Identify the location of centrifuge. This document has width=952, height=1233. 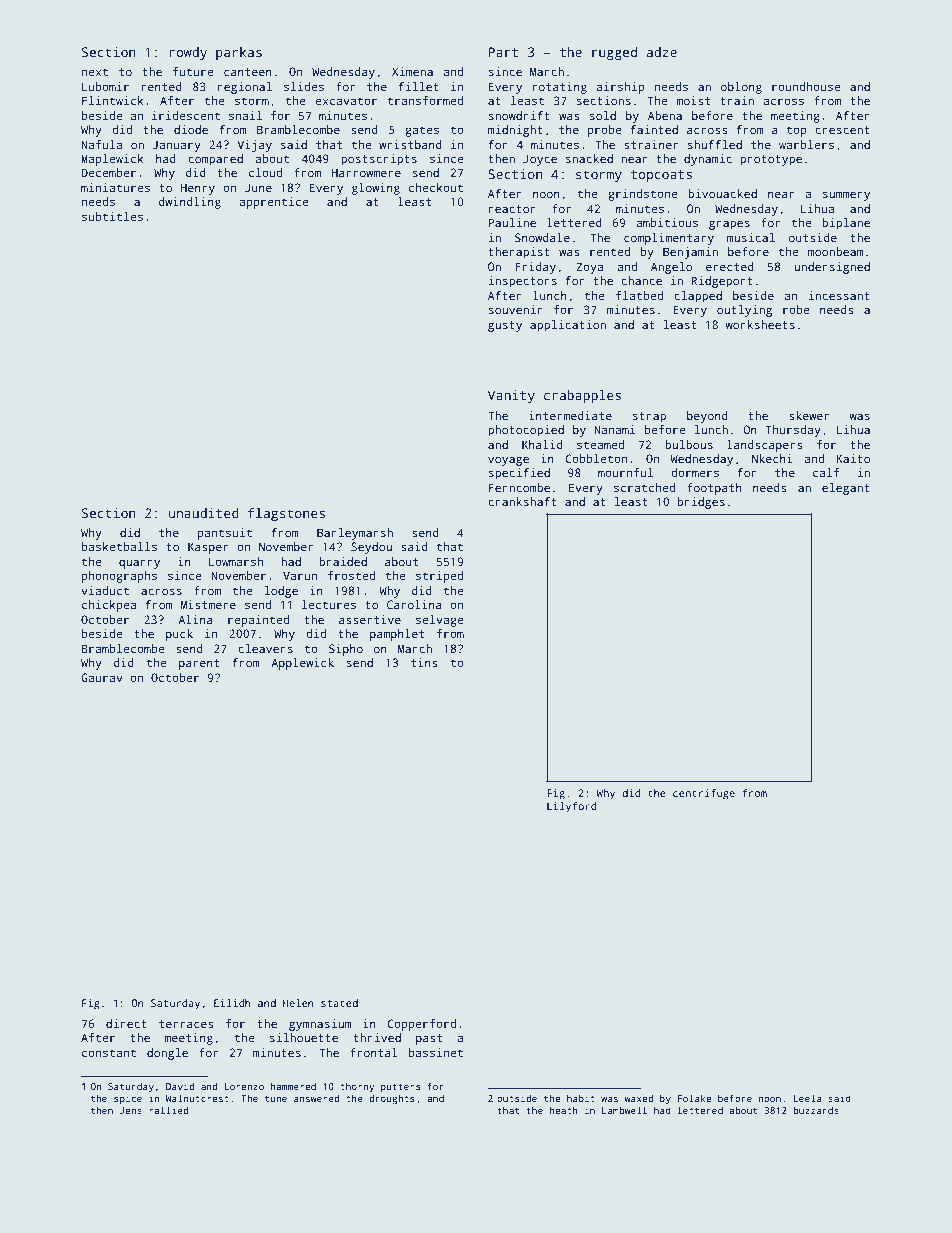
(704, 794).
